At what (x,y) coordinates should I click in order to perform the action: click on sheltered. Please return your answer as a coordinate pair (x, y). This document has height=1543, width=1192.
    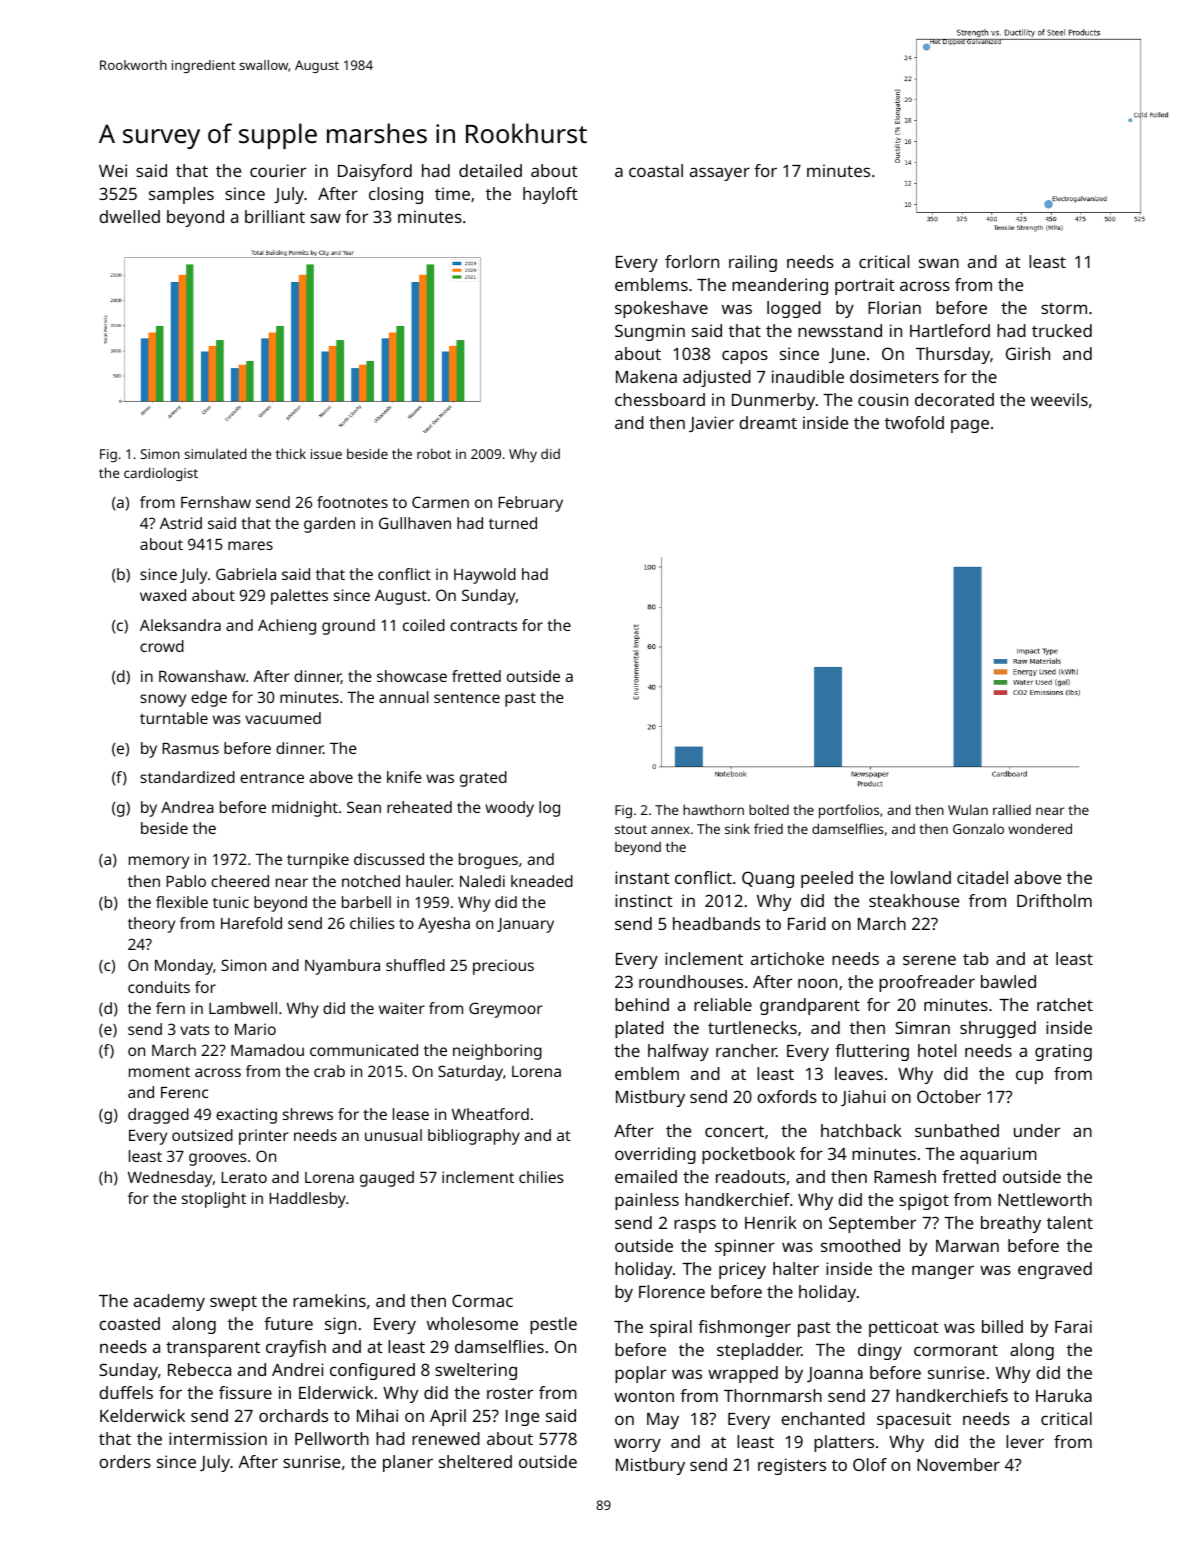
    Looking at the image, I should click on (475, 1461).
